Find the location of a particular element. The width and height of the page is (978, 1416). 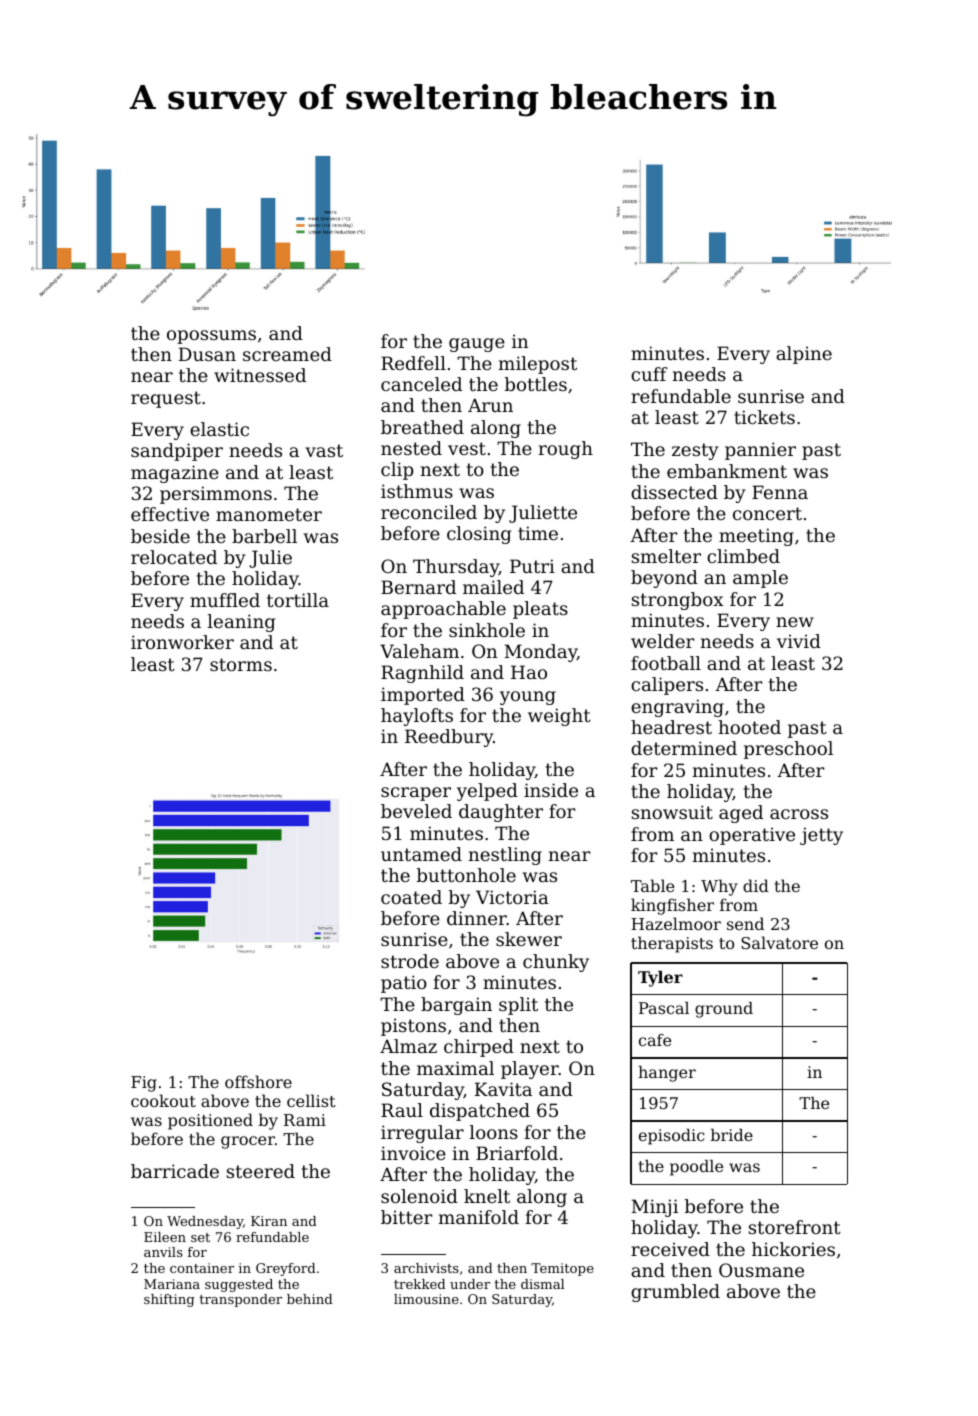

operative is located at coordinates (752, 836).
